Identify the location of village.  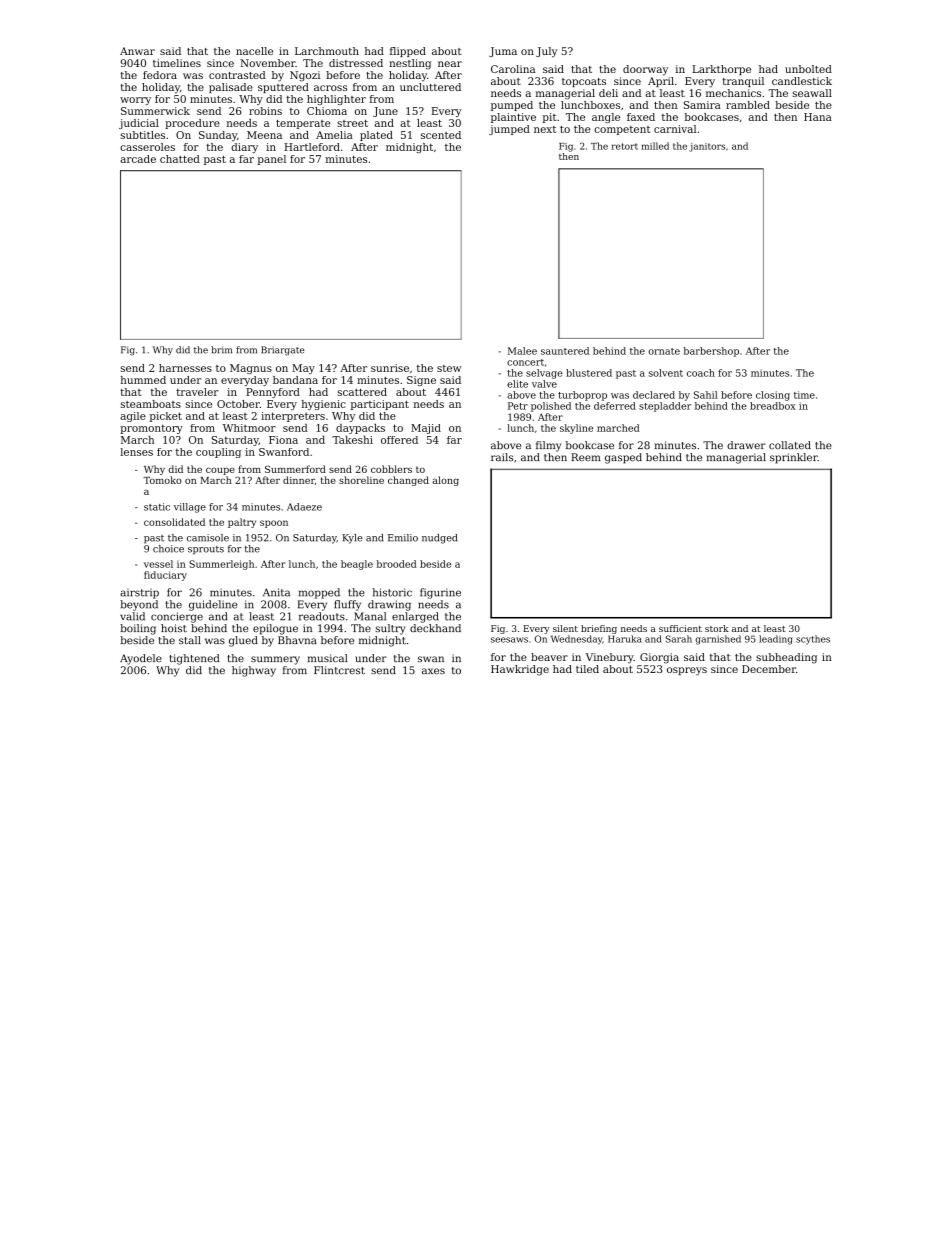
(190, 508).
